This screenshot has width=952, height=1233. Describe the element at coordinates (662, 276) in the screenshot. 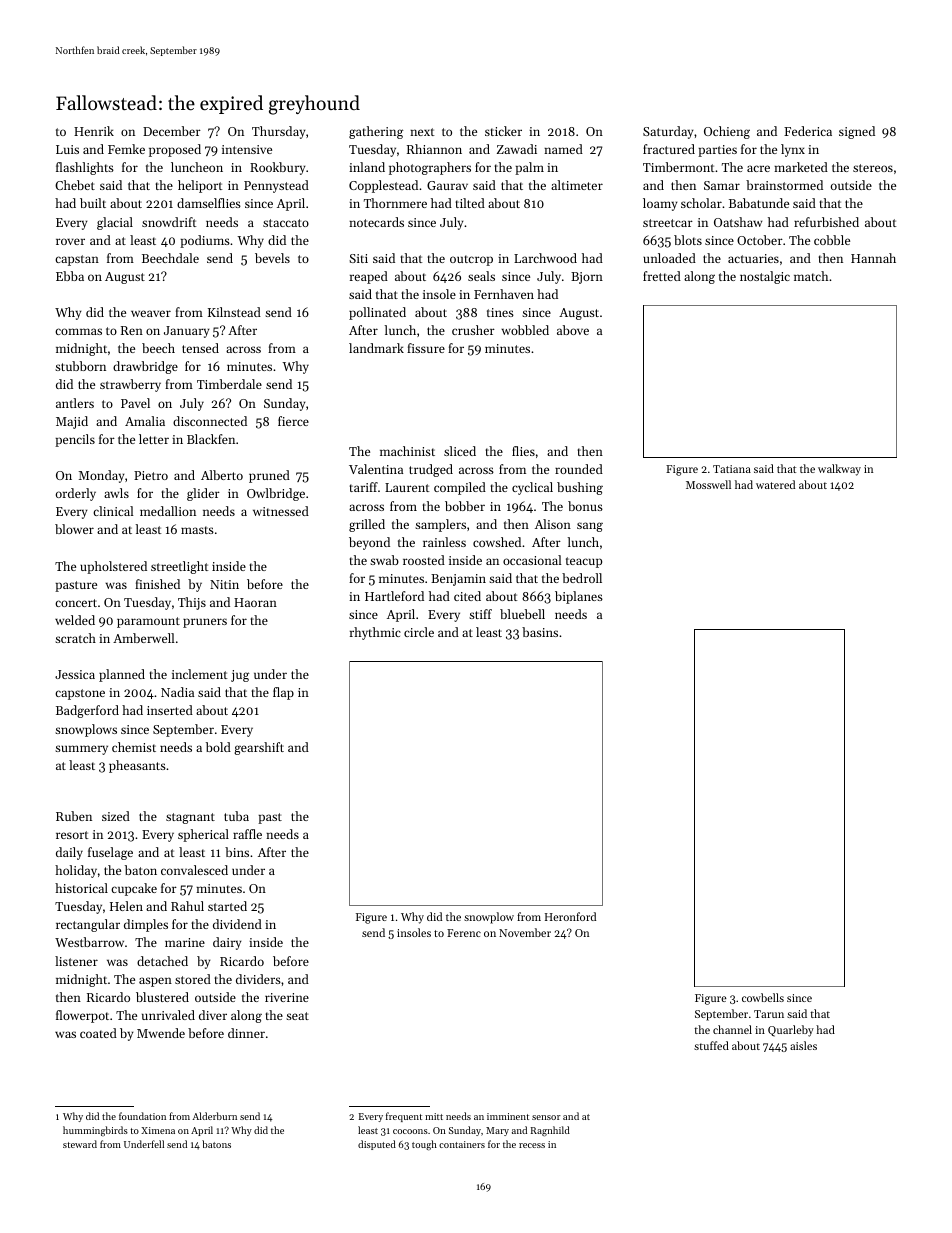

I see `fretted` at that location.
